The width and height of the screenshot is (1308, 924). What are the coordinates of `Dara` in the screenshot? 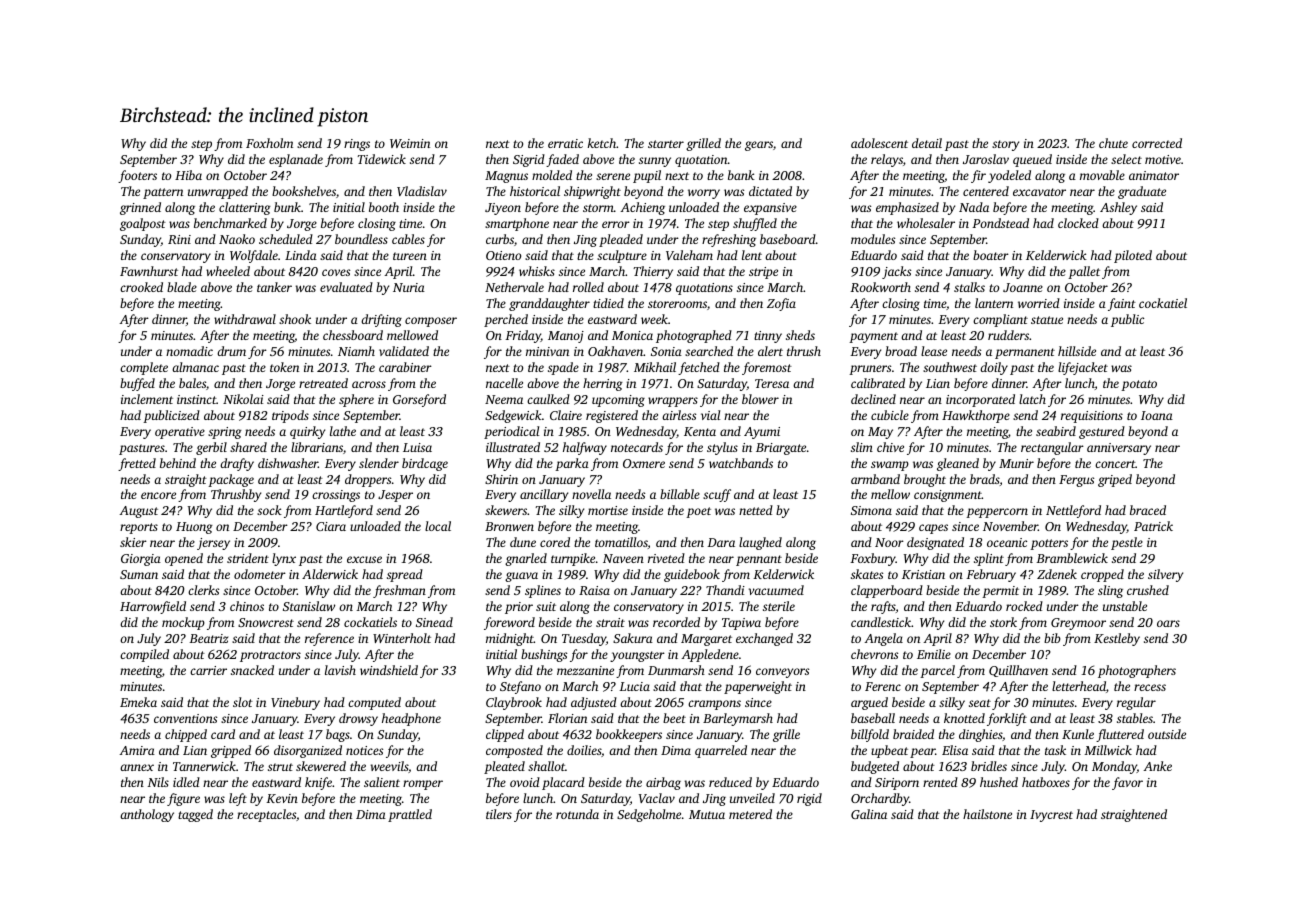 It's located at (721, 542).
